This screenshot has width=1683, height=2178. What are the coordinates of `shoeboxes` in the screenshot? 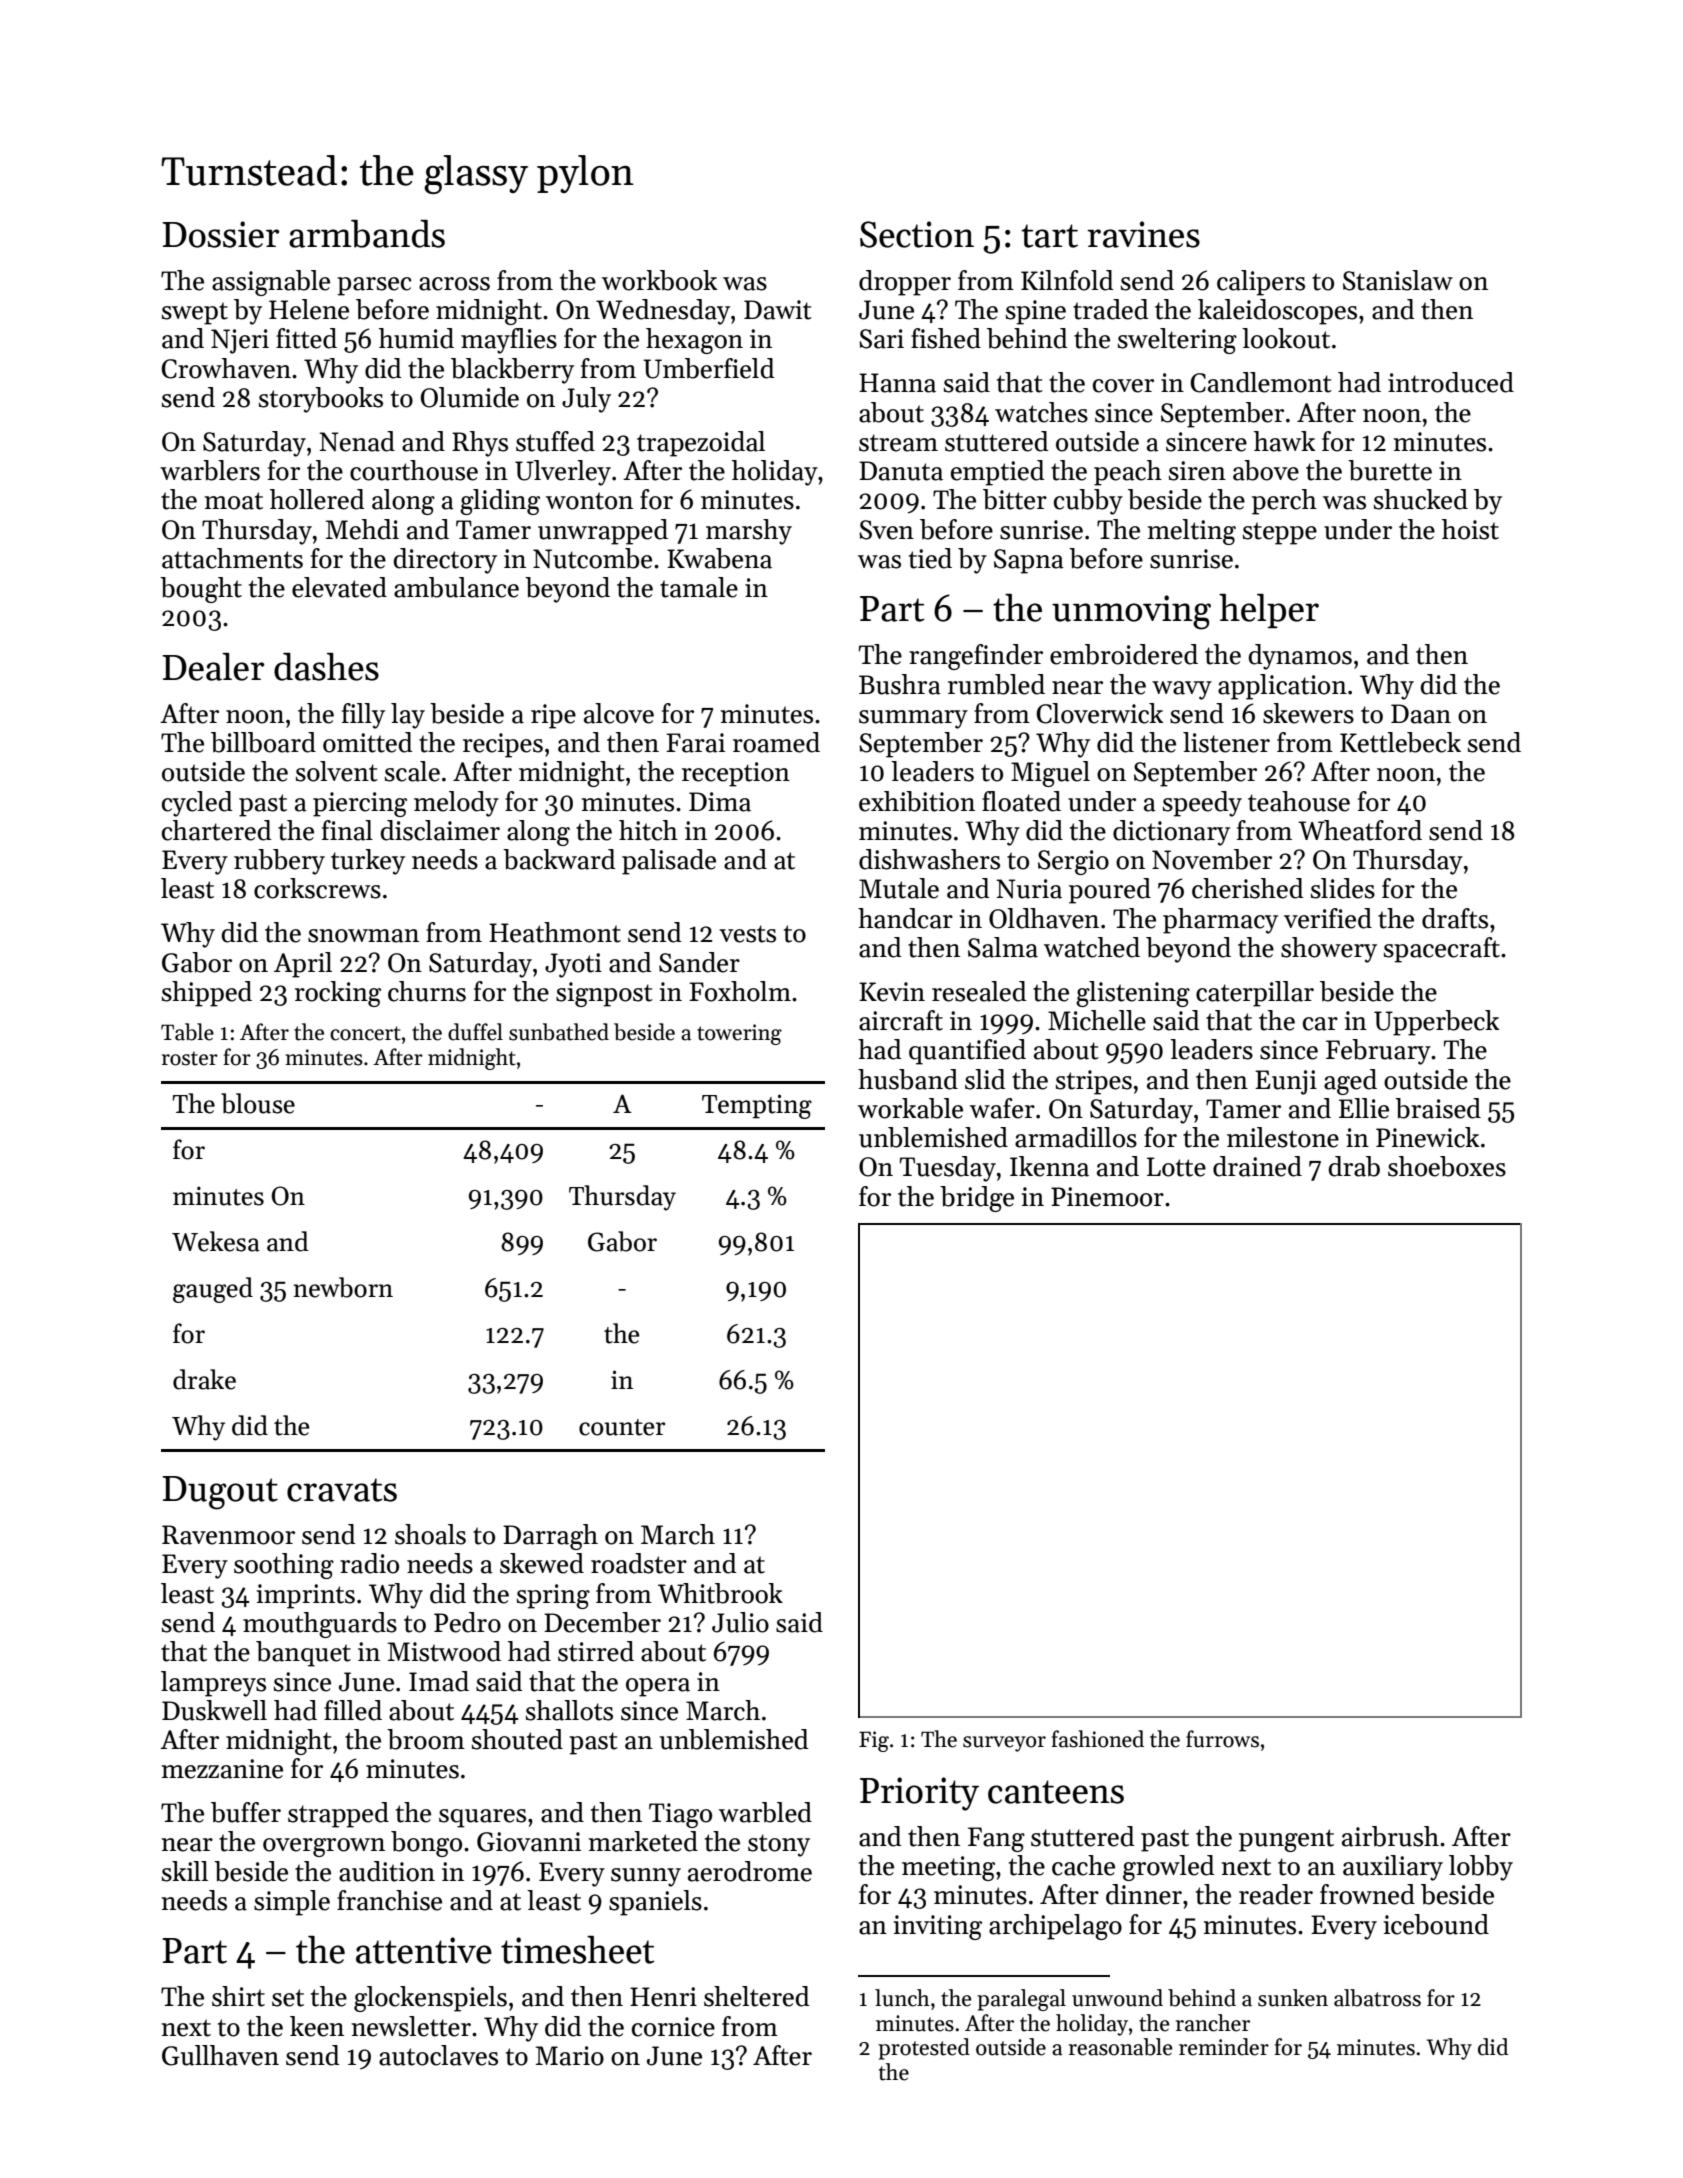 It's located at (1447, 1166).
